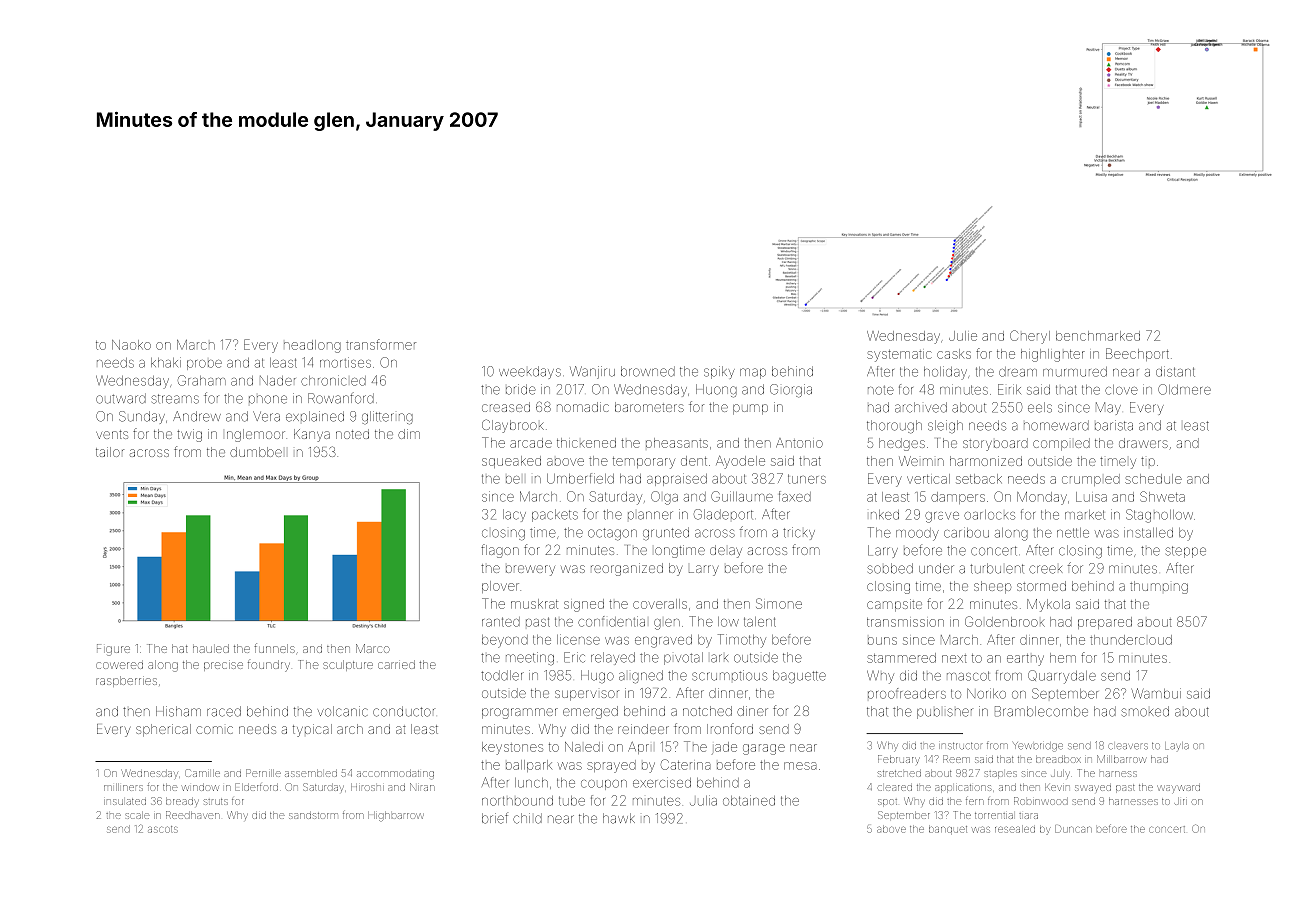 This image has height=924, width=1308. I want to click on faxed, so click(795, 496).
